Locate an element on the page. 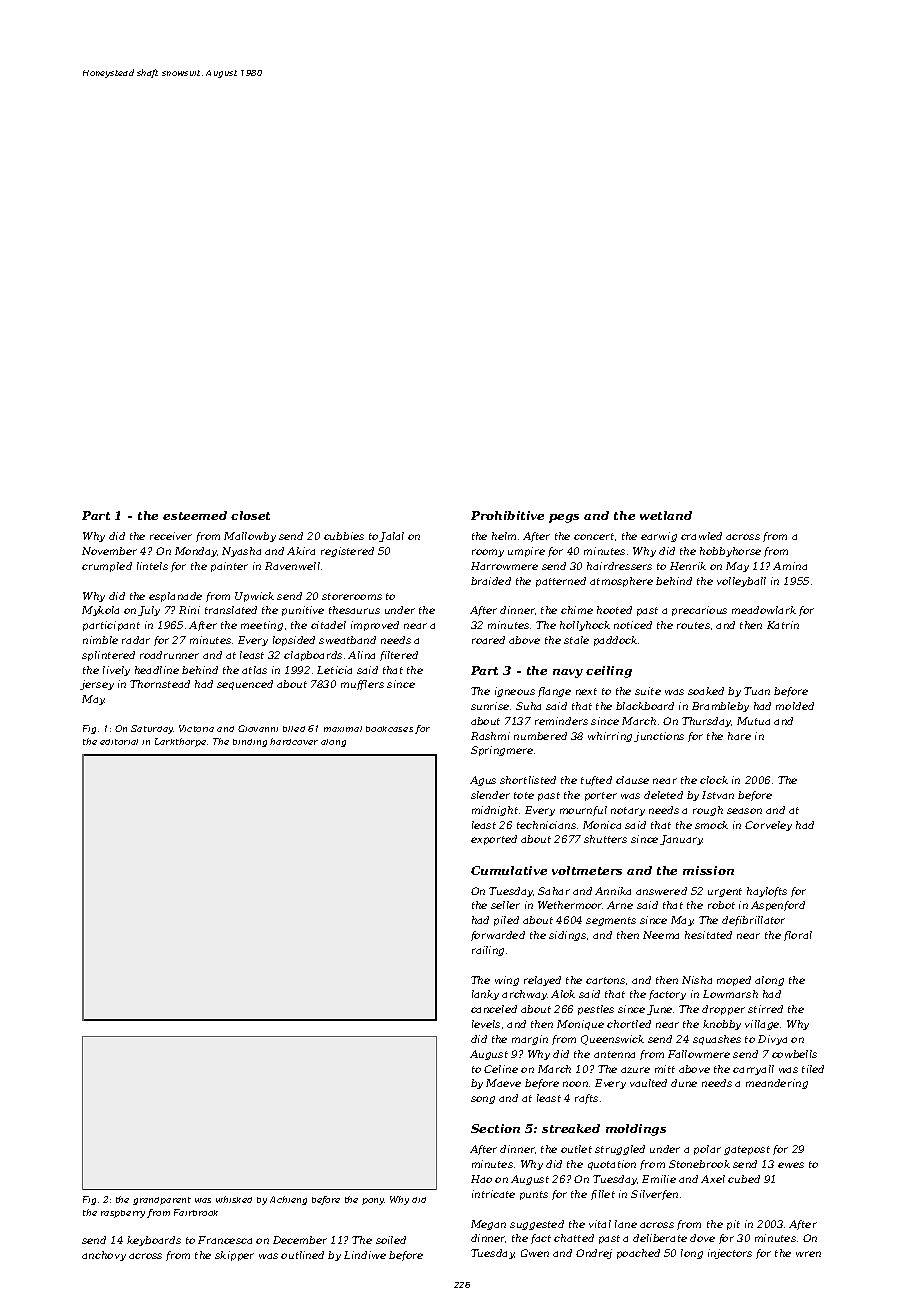 This image has width=908, height=1316. anchovy is located at coordinates (104, 1256).
